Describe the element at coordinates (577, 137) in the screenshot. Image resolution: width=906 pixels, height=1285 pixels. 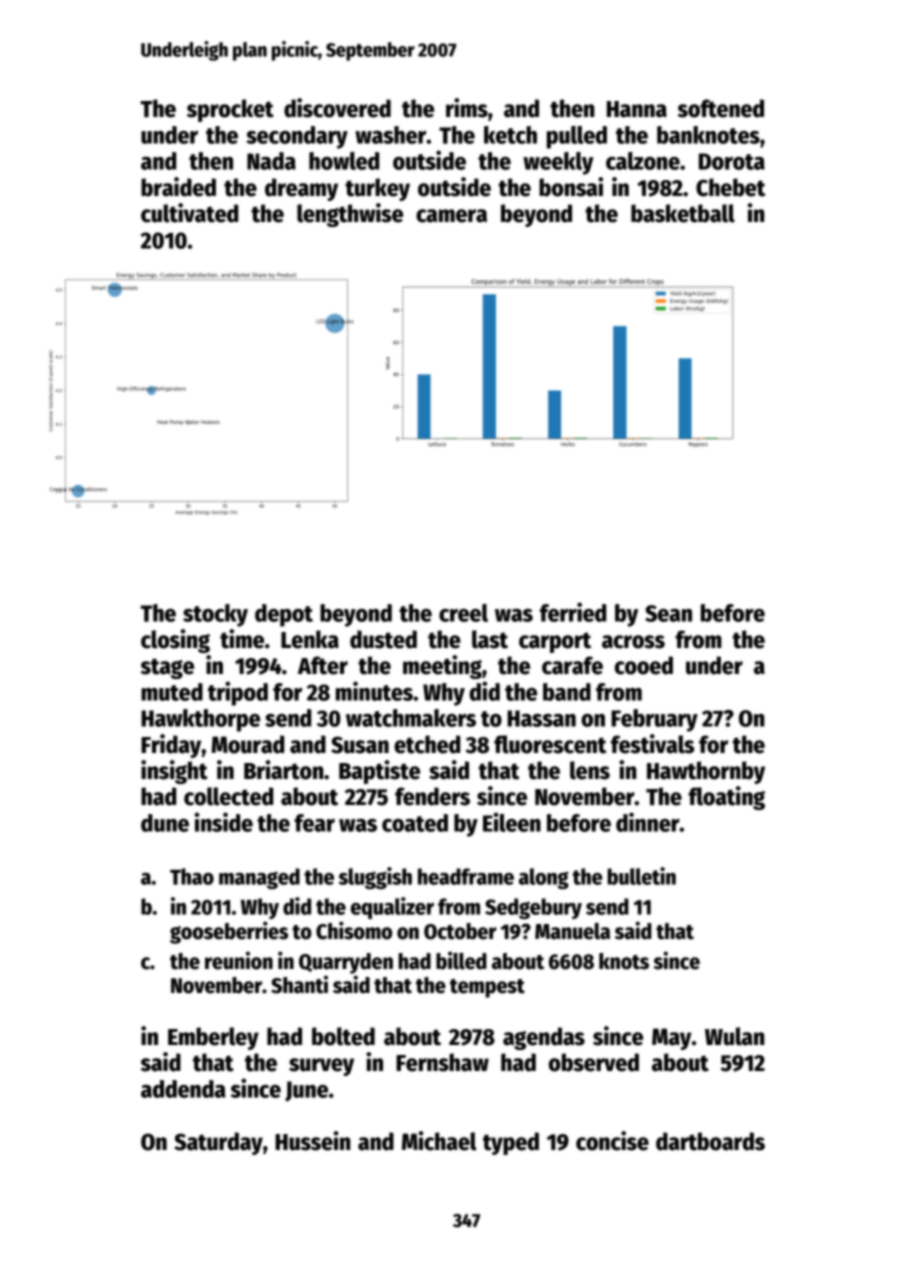
I see `pulled` at that location.
